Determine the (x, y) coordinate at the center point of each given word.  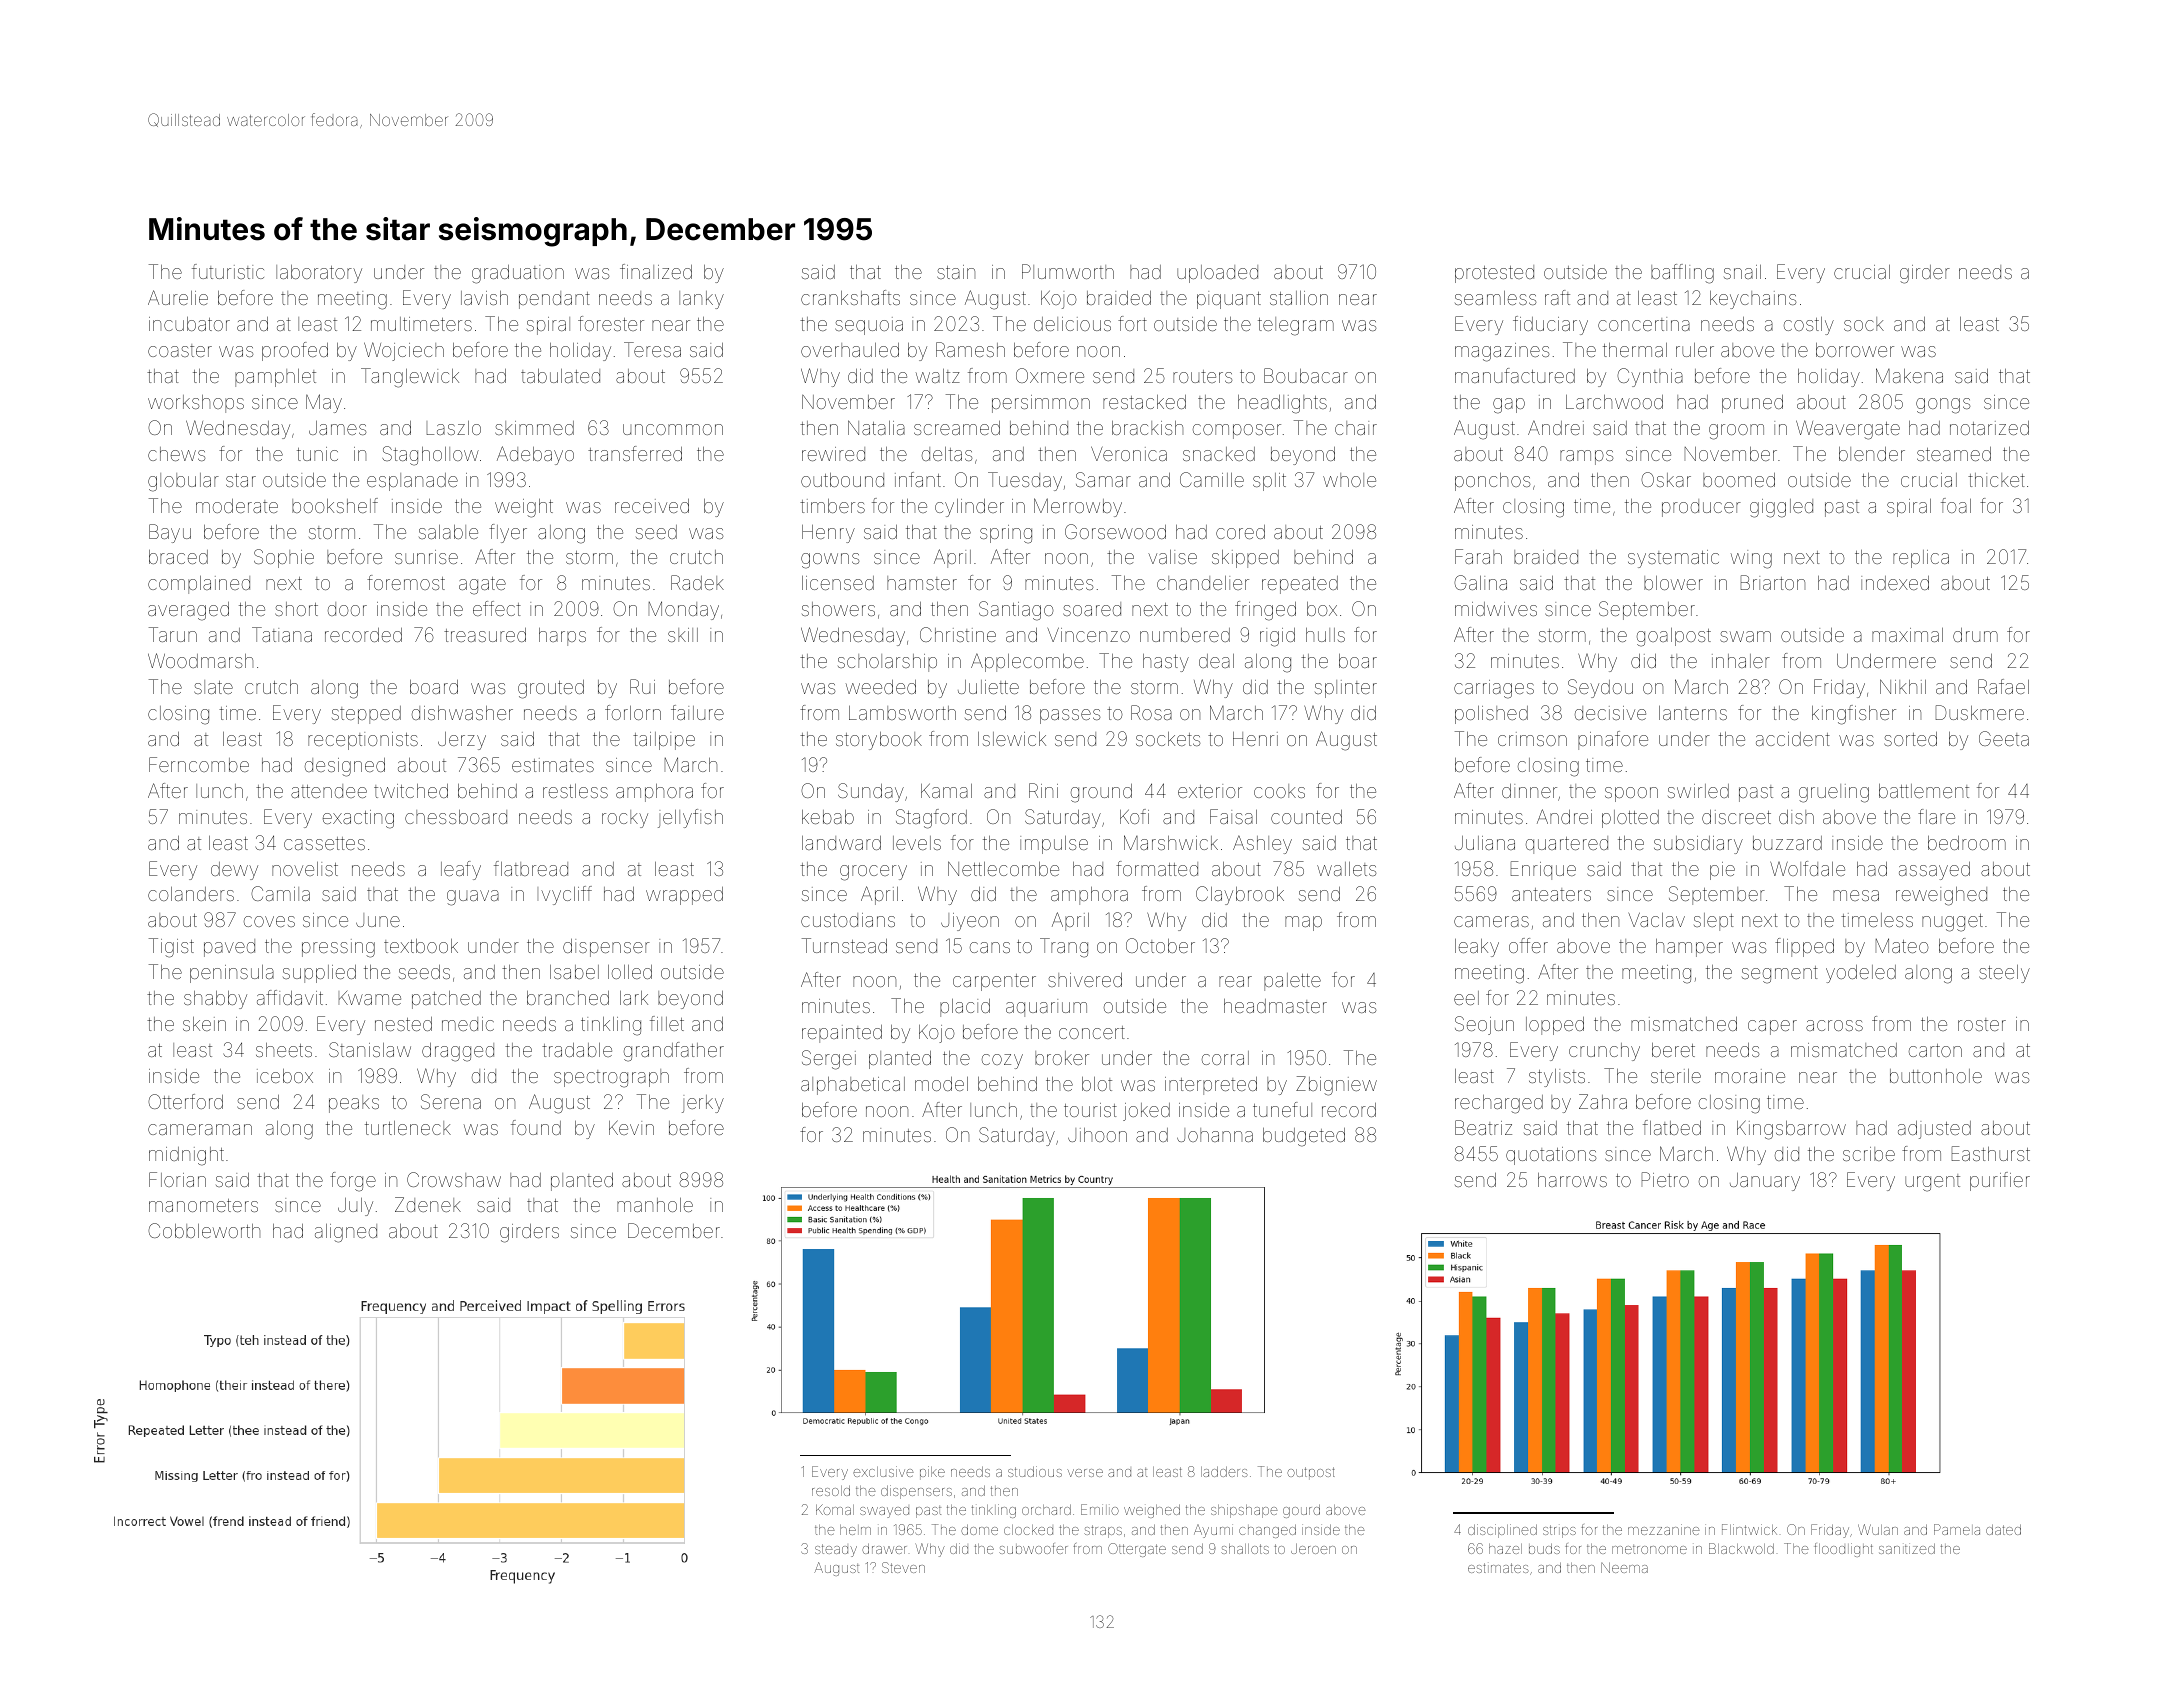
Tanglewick (410, 378)
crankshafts (850, 297)
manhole (655, 1205)
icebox (285, 1076)
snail (1742, 272)
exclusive (883, 1471)
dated (2003, 1529)
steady (836, 1550)
